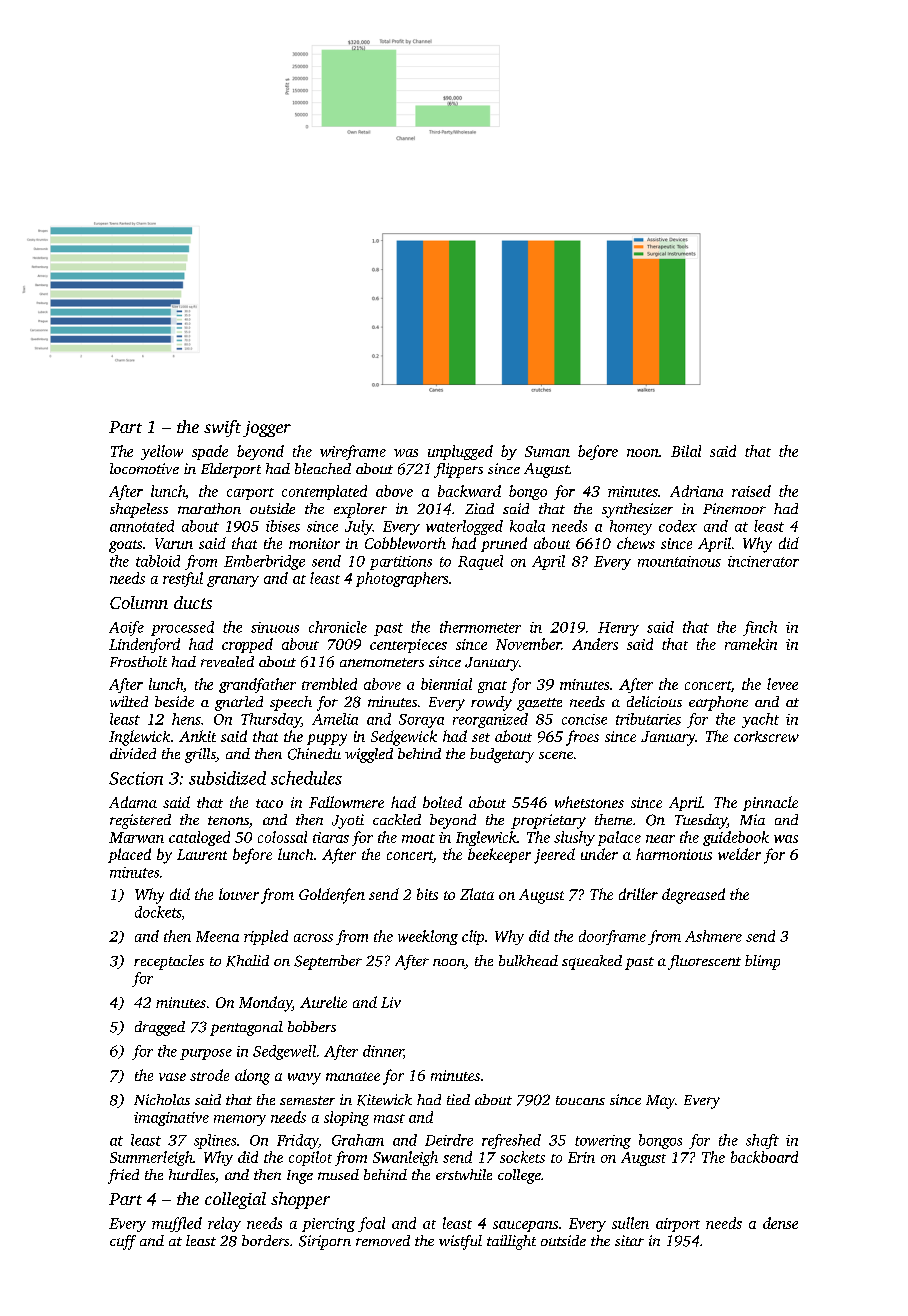  What do you see at coordinates (547, 451) in the screenshot?
I see `Suman` at bounding box center [547, 451].
